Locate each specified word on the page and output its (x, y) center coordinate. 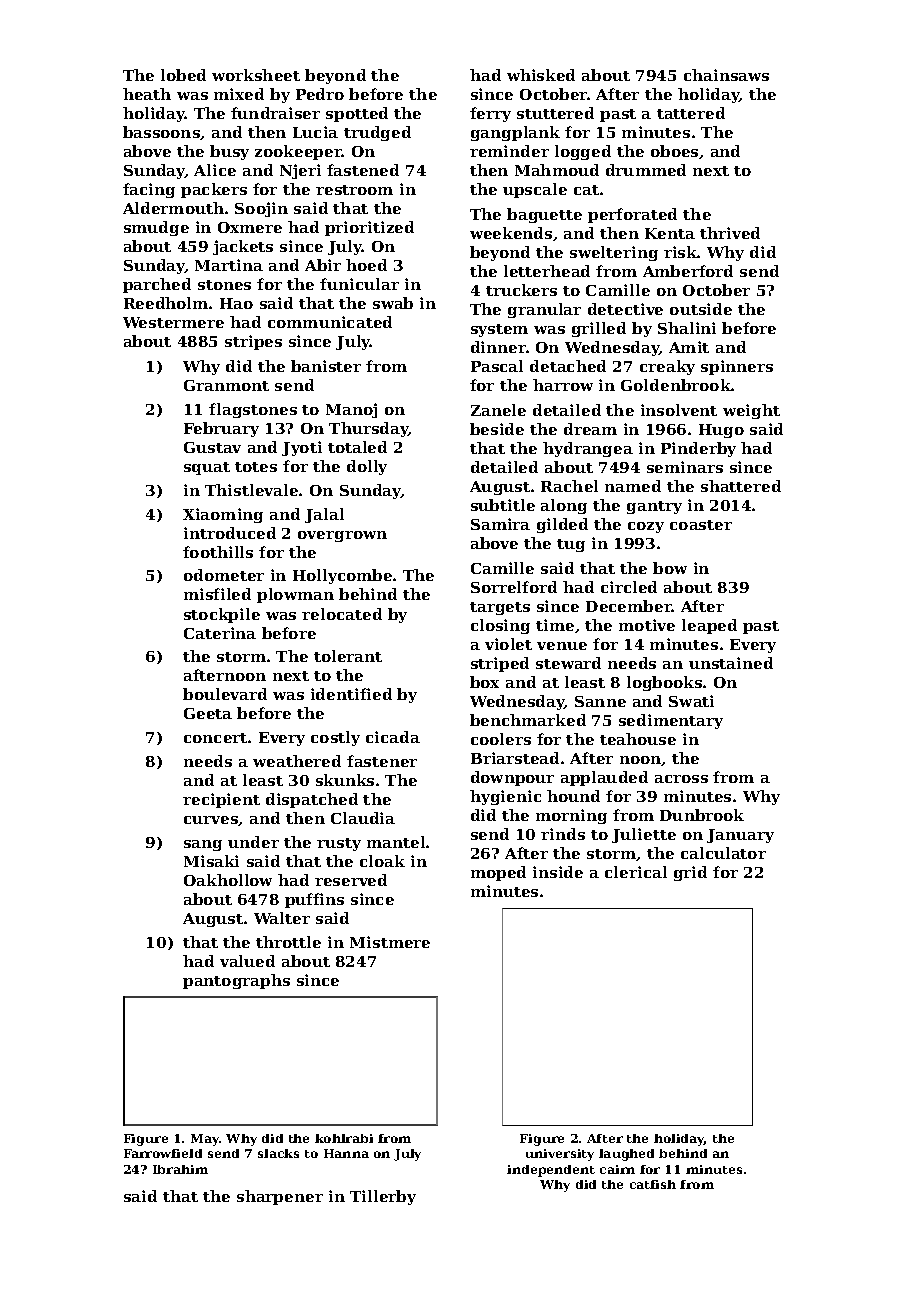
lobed (183, 75)
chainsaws (726, 75)
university (560, 1155)
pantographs (236, 981)
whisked (541, 75)
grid (690, 873)
